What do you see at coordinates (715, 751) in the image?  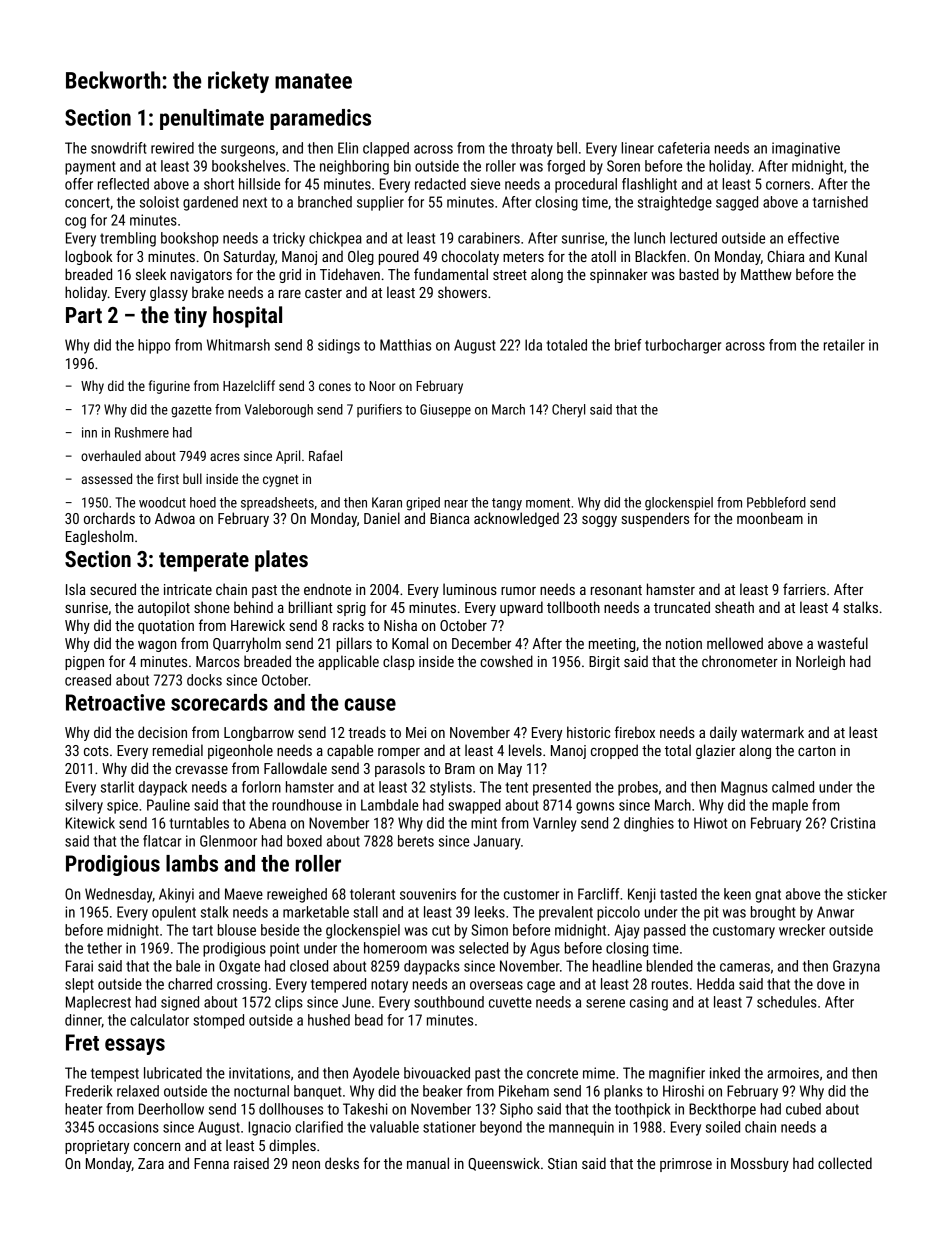 I see `glazier` at bounding box center [715, 751].
